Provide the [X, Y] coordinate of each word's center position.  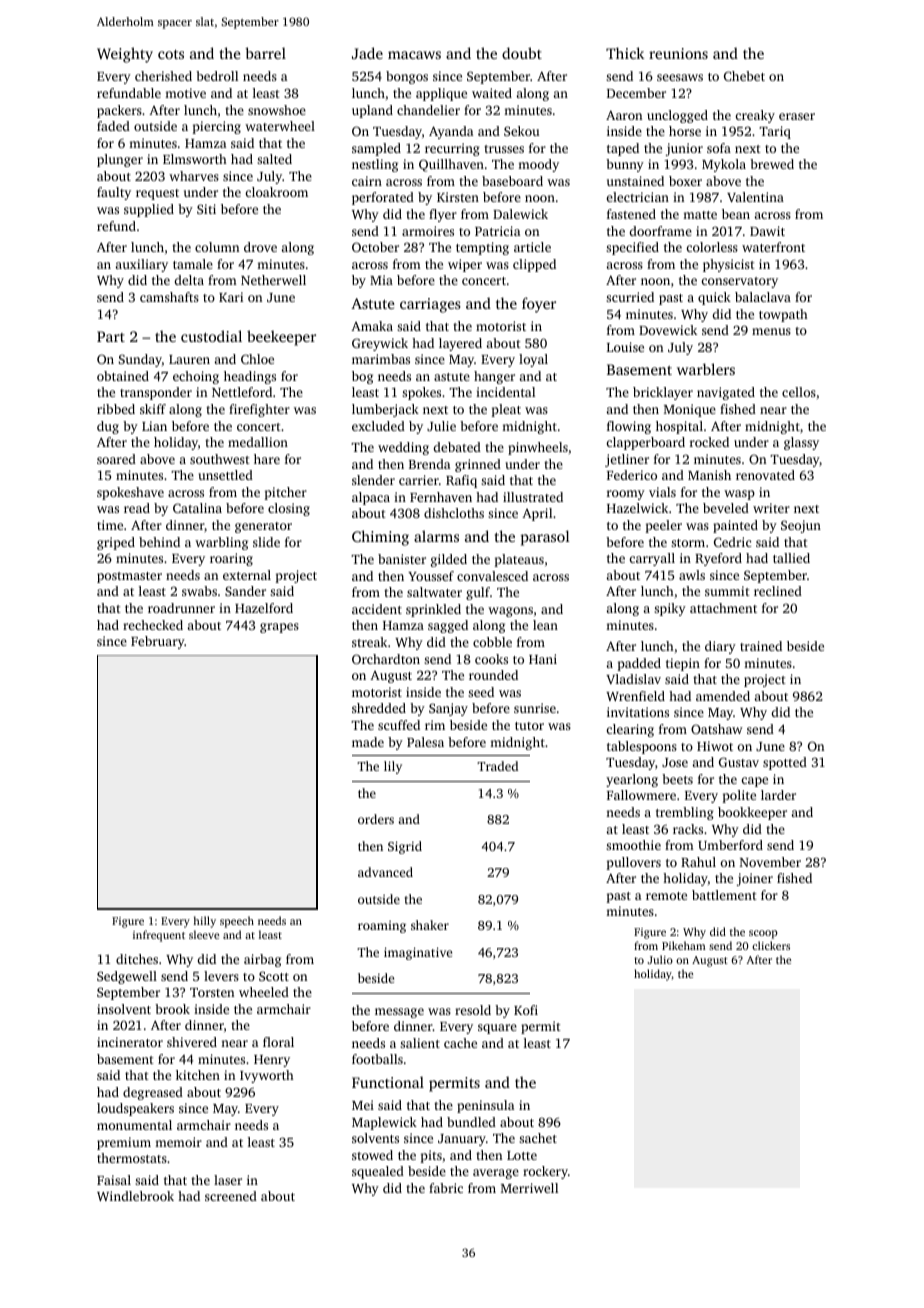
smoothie [633, 845]
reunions [678, 53]
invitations [638, 712]
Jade [367, 53]
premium [124, 1143]
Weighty [125, 55]
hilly [205, 922]
